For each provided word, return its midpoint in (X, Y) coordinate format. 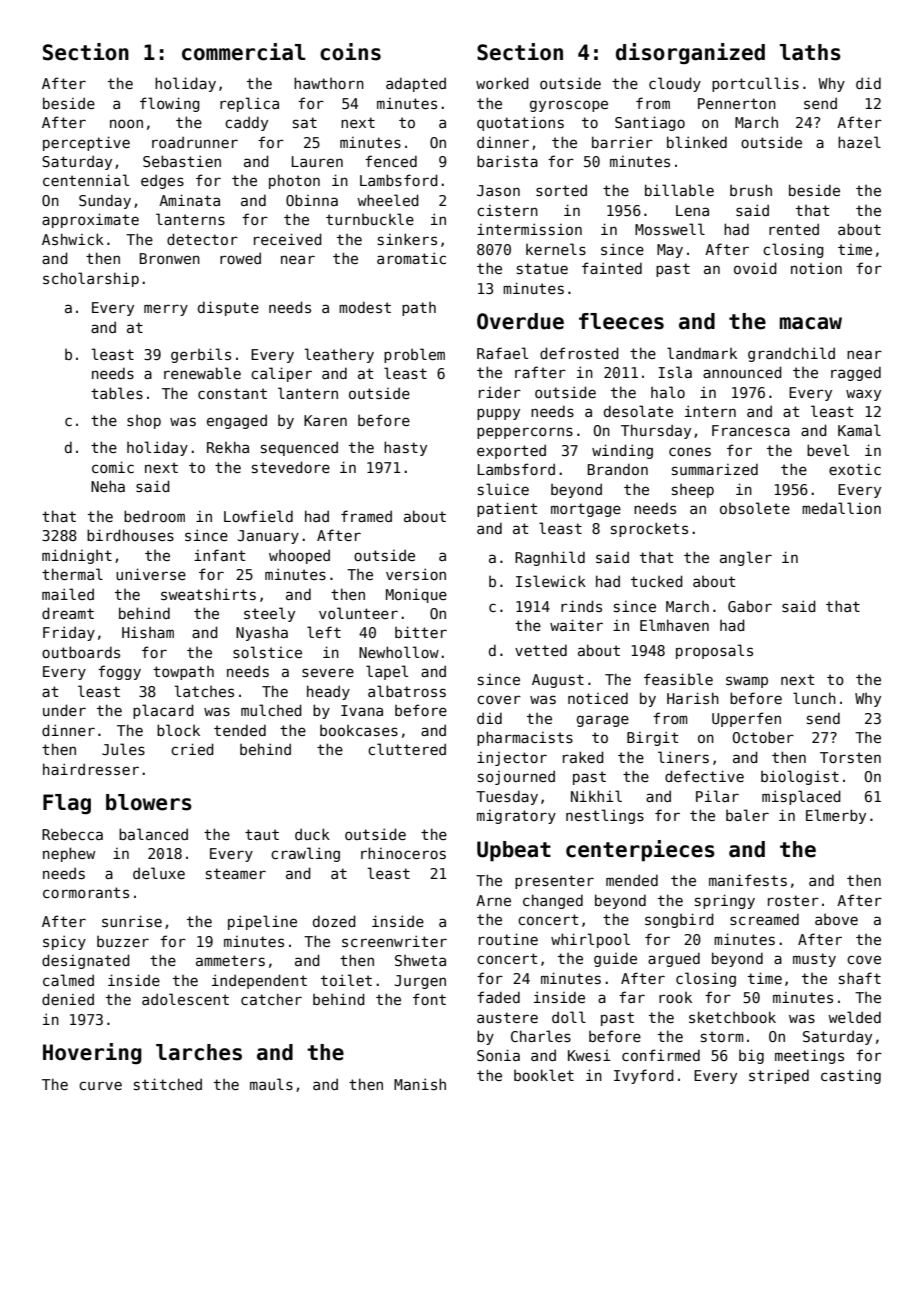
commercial (244, 52)
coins (350, 52)
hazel (859, 142)
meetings (809, 1056)
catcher (271, 999)
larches (199, 1052)
